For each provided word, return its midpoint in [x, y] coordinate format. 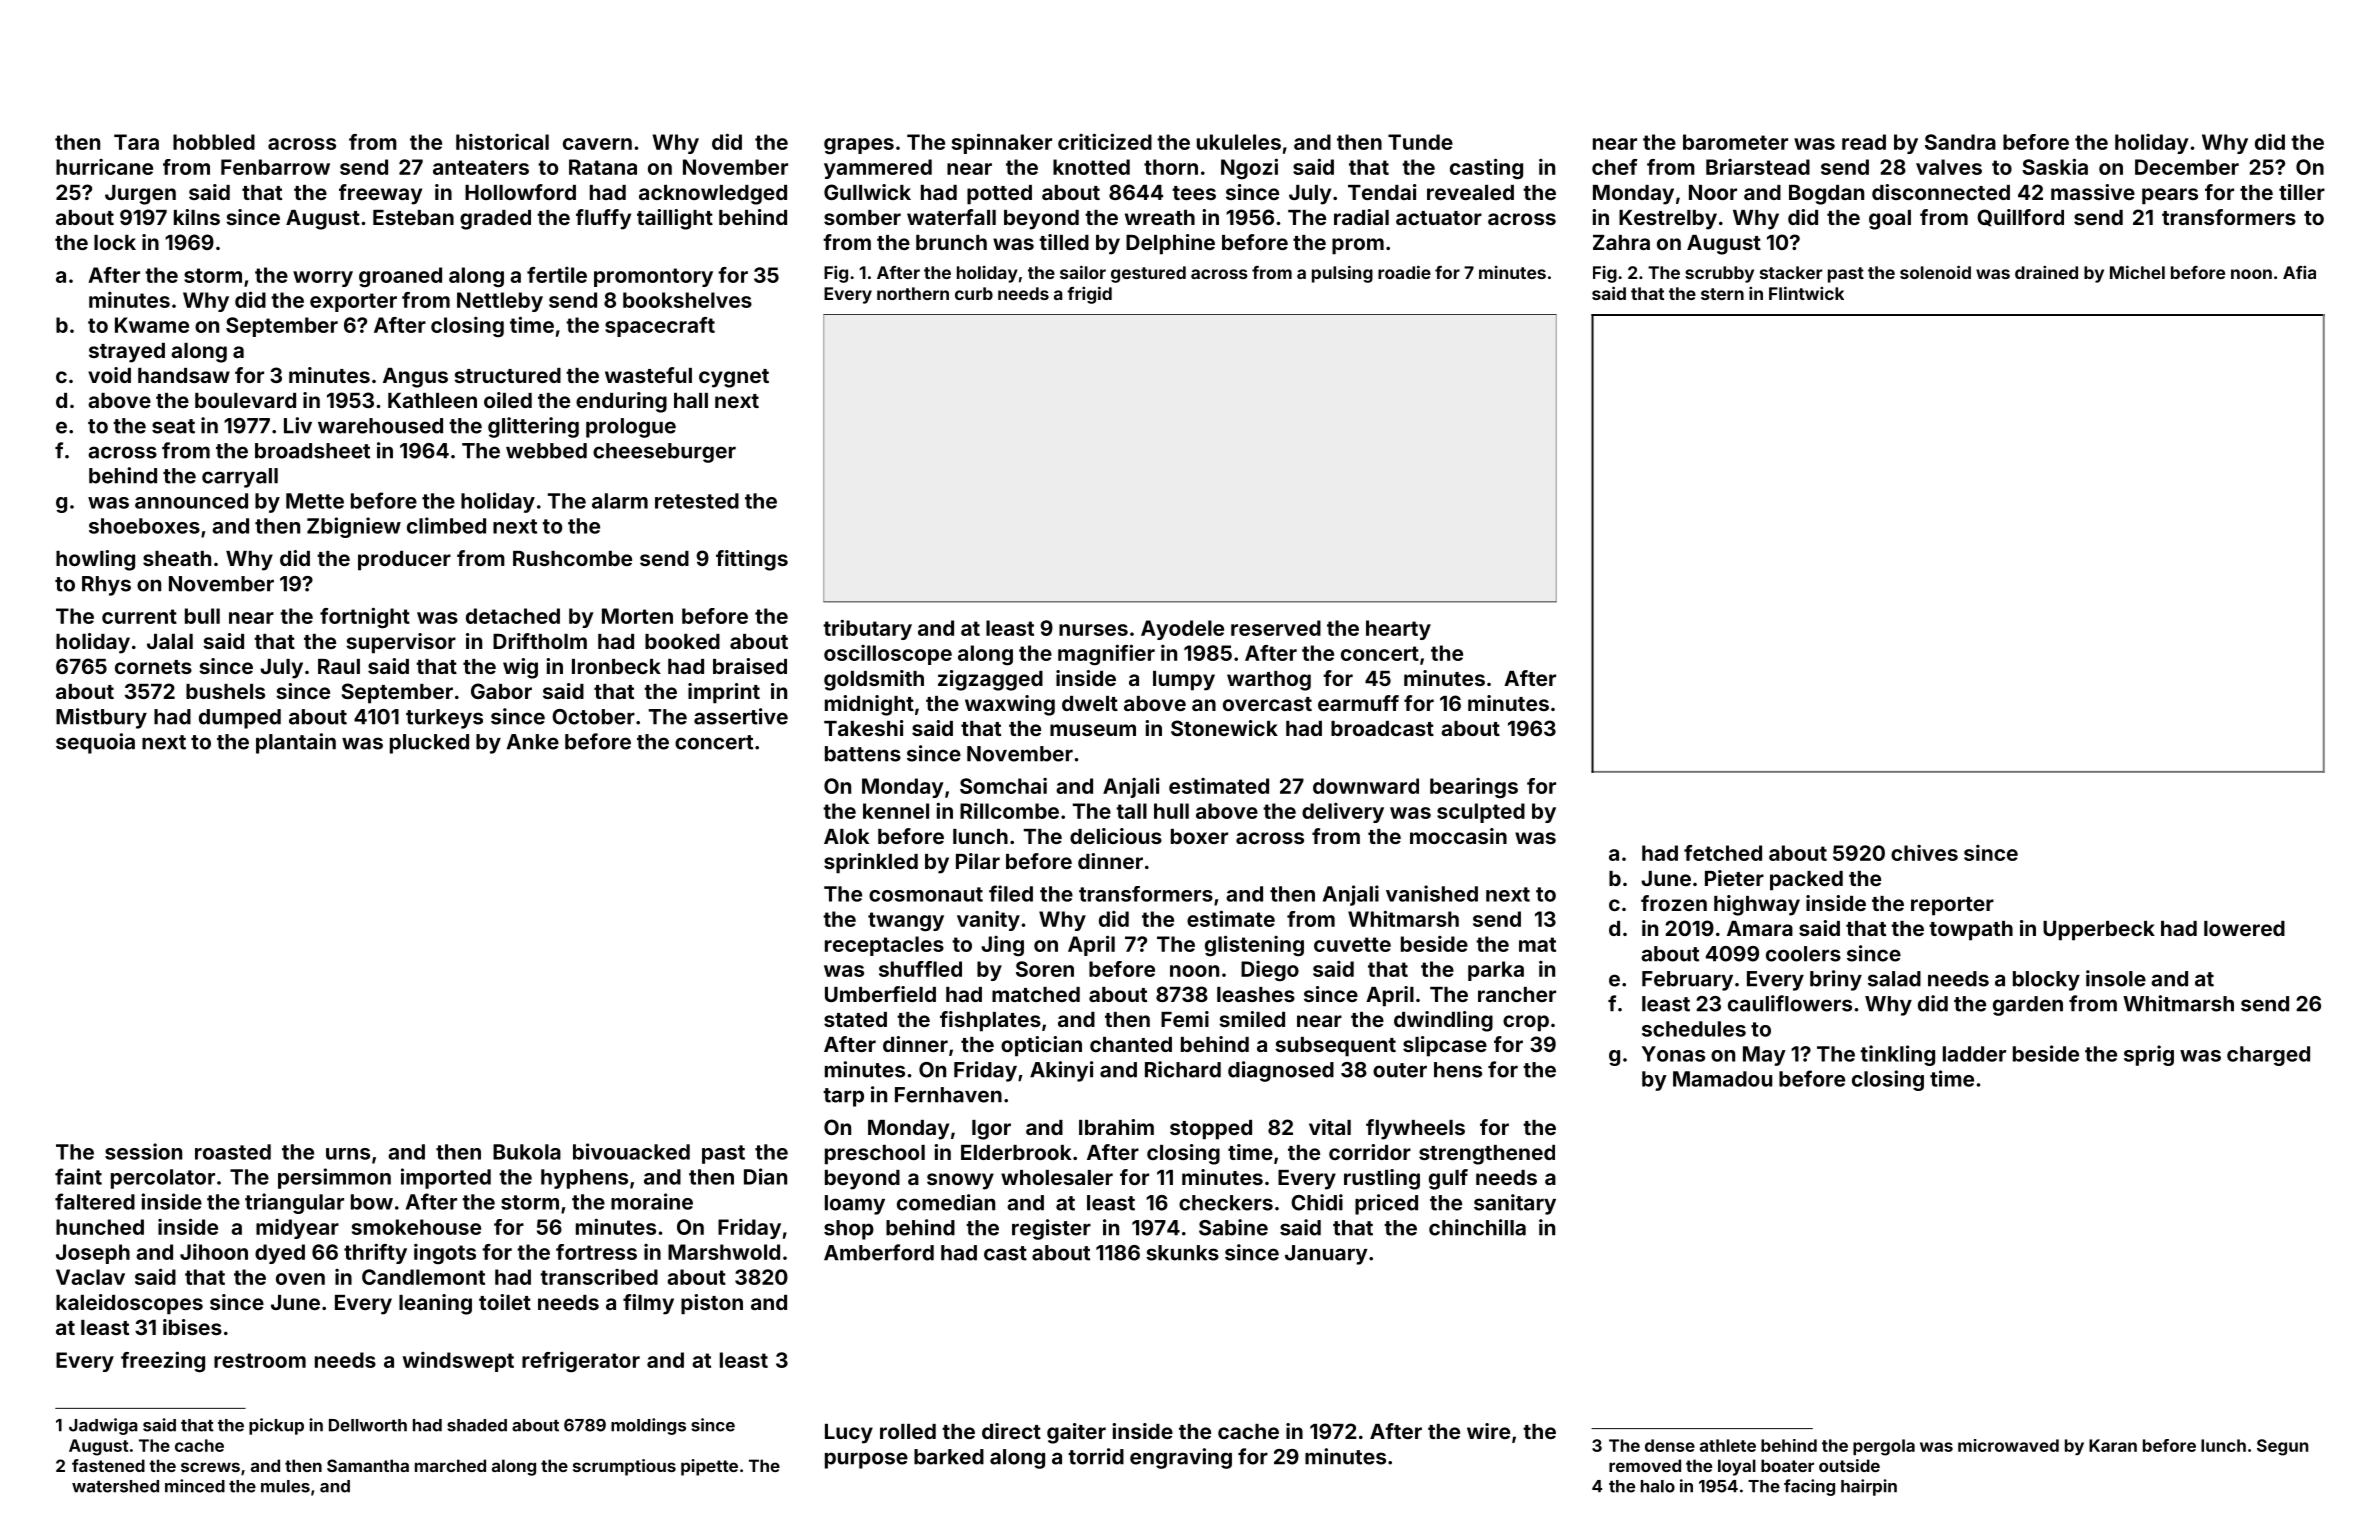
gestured [1148, 274]
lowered [2244, 928]
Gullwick [867, 192]
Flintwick [1806, 293]
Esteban [413, 217]
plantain [296, 743]
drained [2046, 272]
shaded [477, 1425]
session [143, 1151]
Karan [2113, 1445]
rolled [908, 1431]
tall [1131, 811]
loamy [855, 1205]
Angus [415, 378]
